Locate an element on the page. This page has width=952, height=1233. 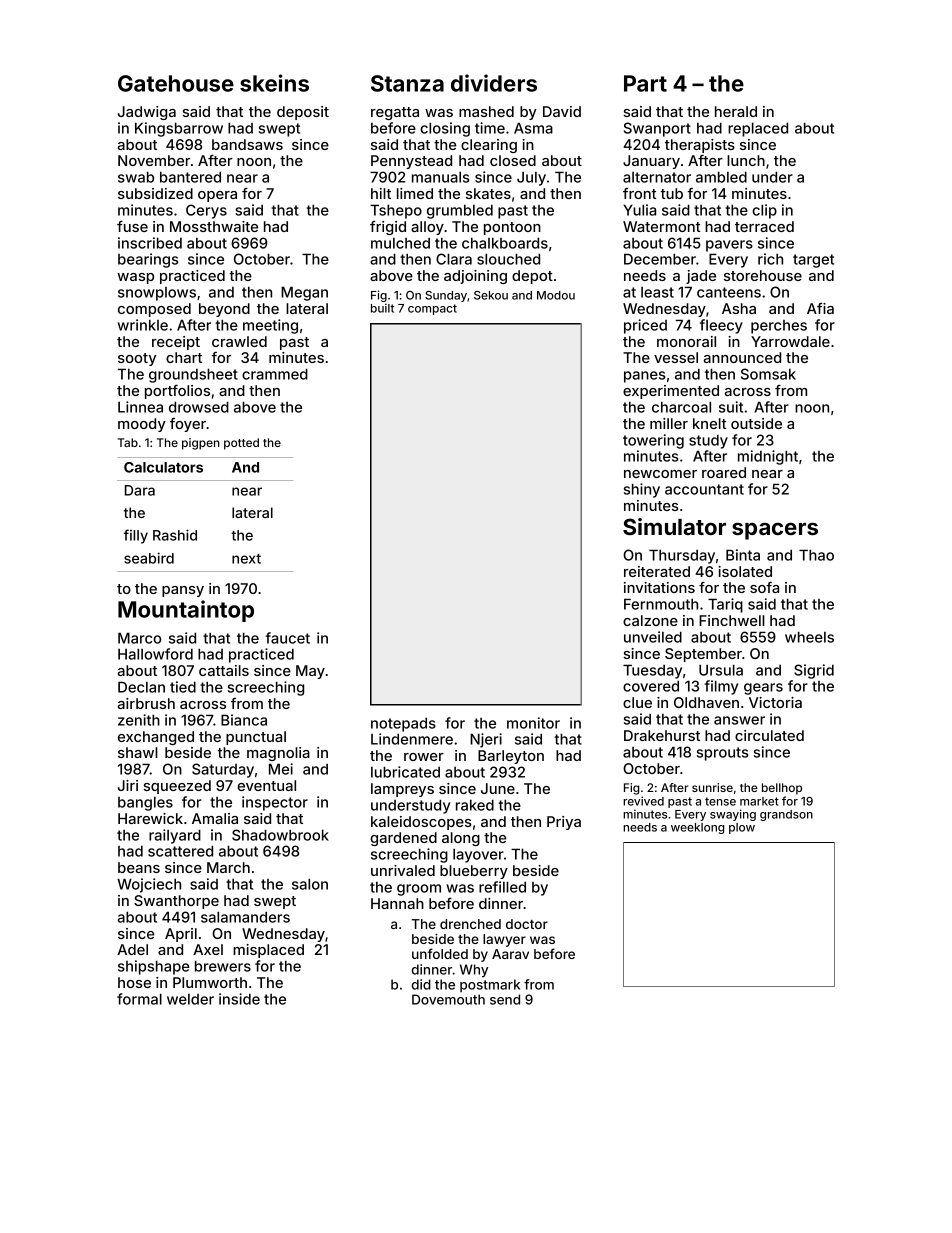
seabird is located at coordinates (149, 558).
